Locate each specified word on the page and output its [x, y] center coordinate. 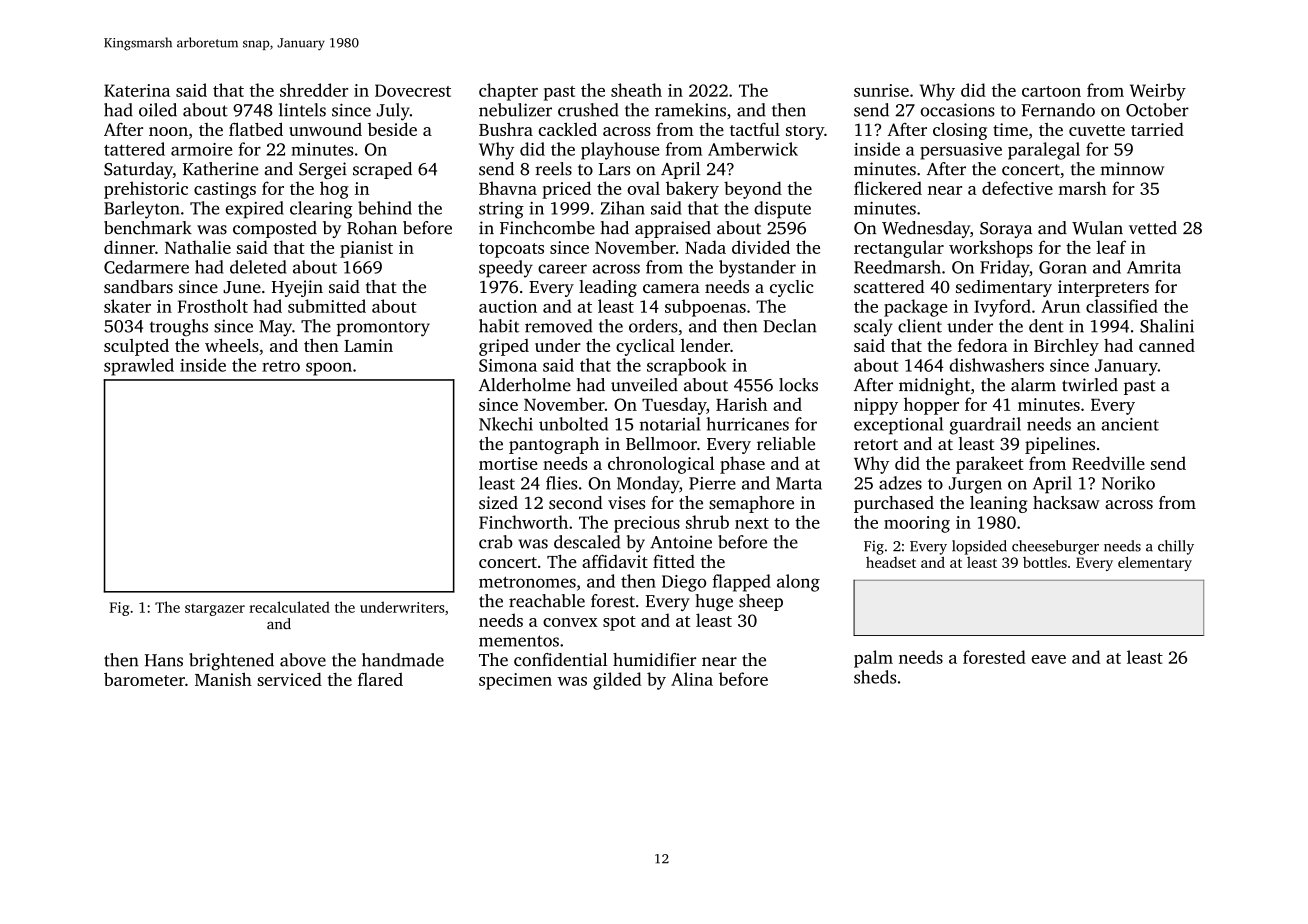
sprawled [139, 367]
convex [570, 622]
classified [1122, 306]
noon [168, 131]
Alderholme [525, 385]
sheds [875, 677]
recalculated [289, 607]
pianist [366, 249]
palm [873, 659]
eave [1048, 659]
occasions [958, 110]
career [562, 269]
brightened [231, 662]
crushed [588, 110]
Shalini [1167, 326]
